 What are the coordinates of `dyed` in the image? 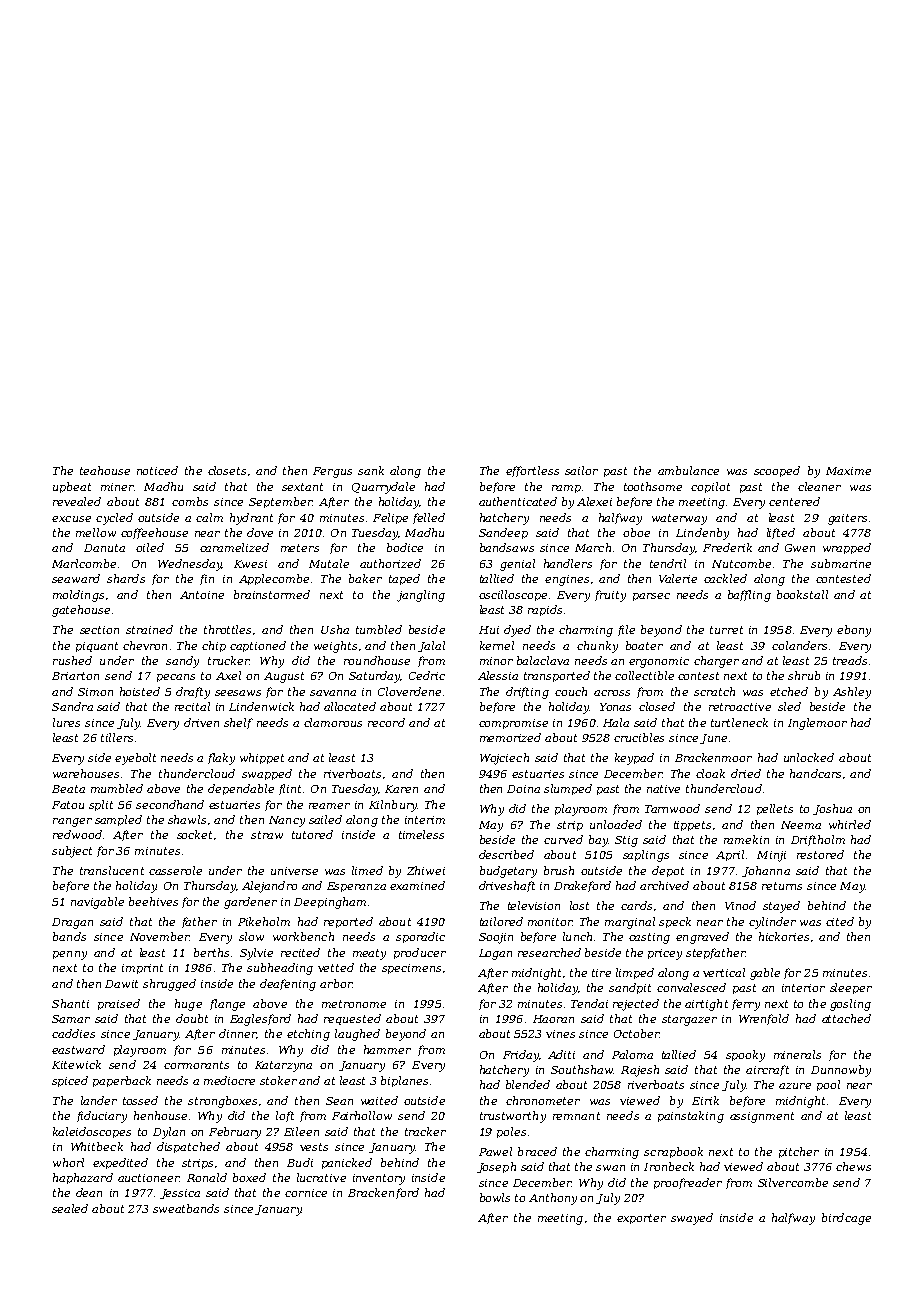 It's located at (517, 631).
